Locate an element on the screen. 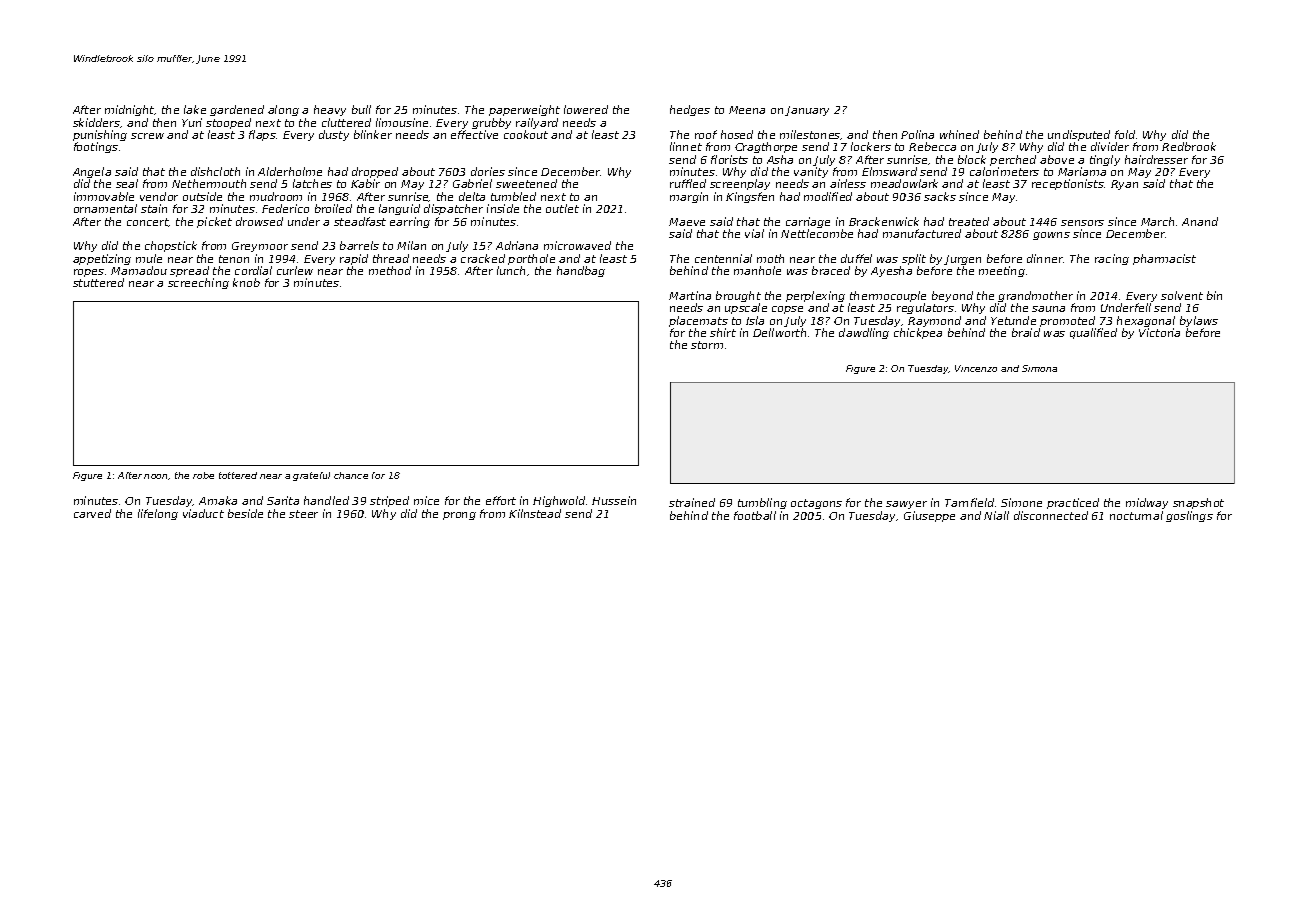 Image resolution: width=1308 pixels, height=924 pixels. Simone is located at coordinates (1021, 502).
